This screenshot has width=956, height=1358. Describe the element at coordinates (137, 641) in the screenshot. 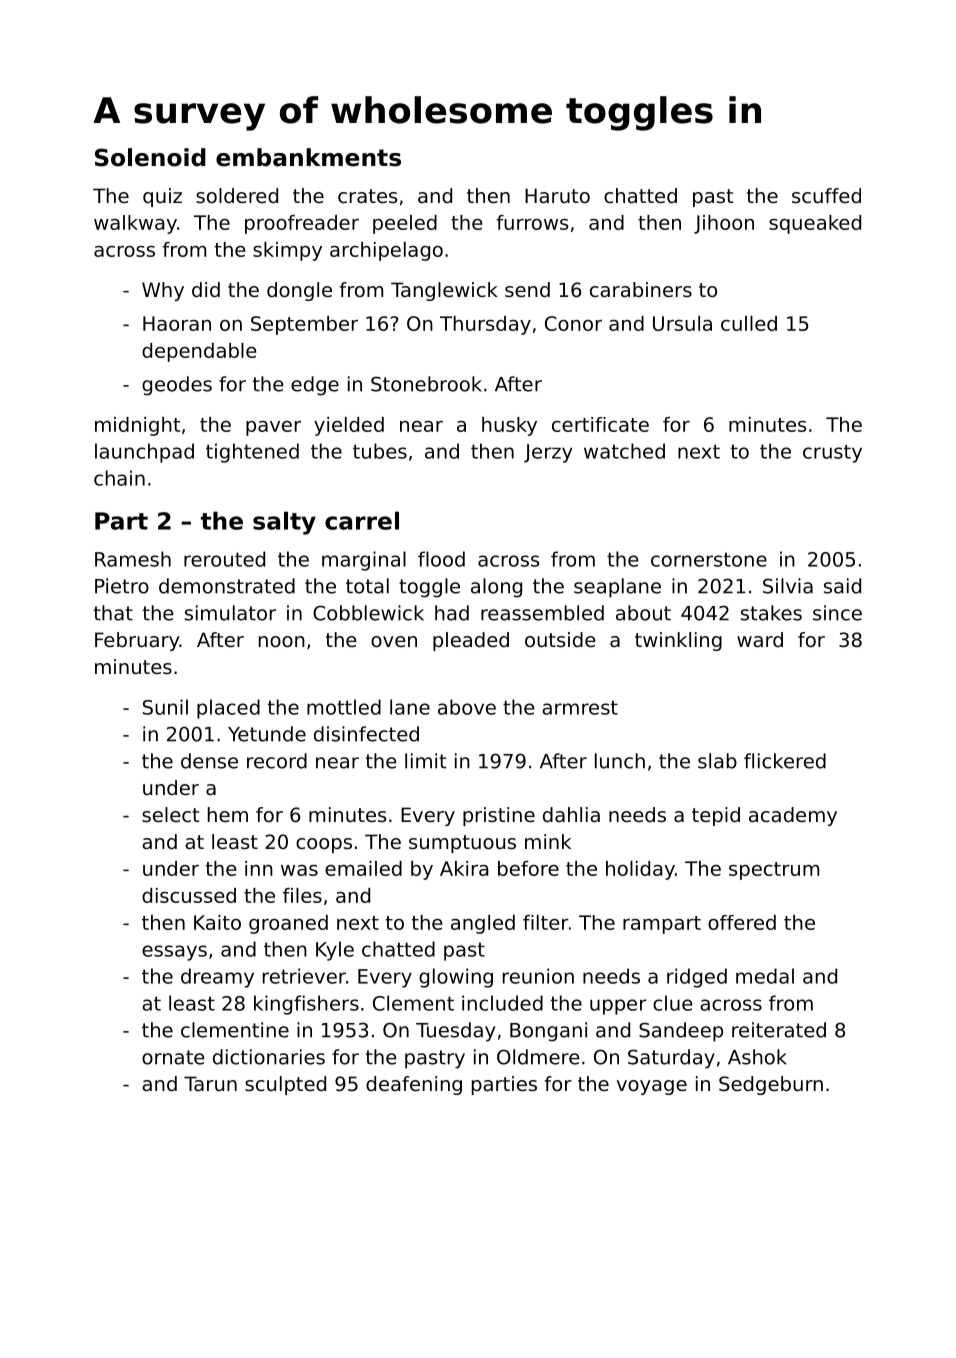

I see `February` at that location.
